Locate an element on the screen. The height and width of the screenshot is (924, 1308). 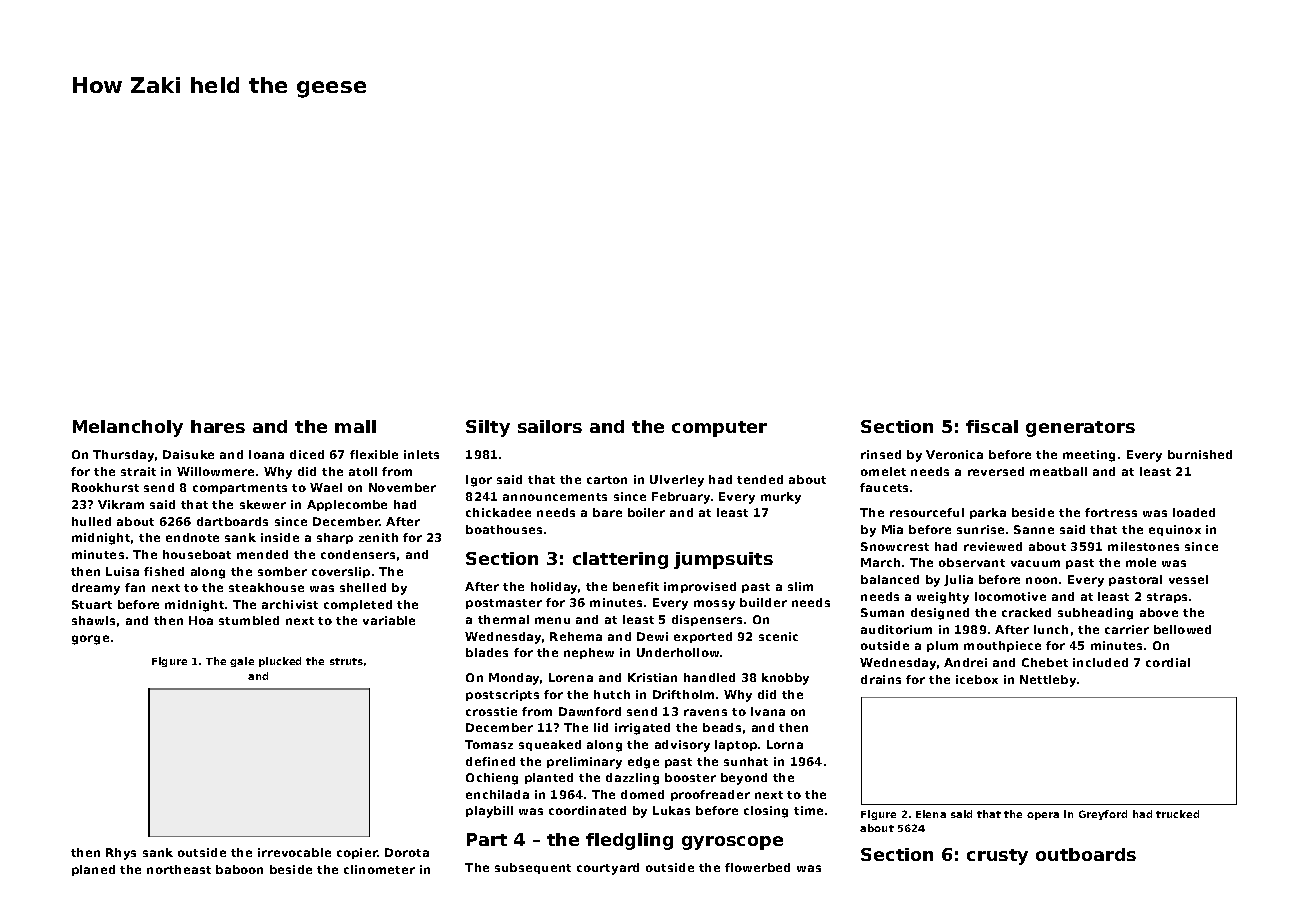
included is located at coordinates (1100, 662).
